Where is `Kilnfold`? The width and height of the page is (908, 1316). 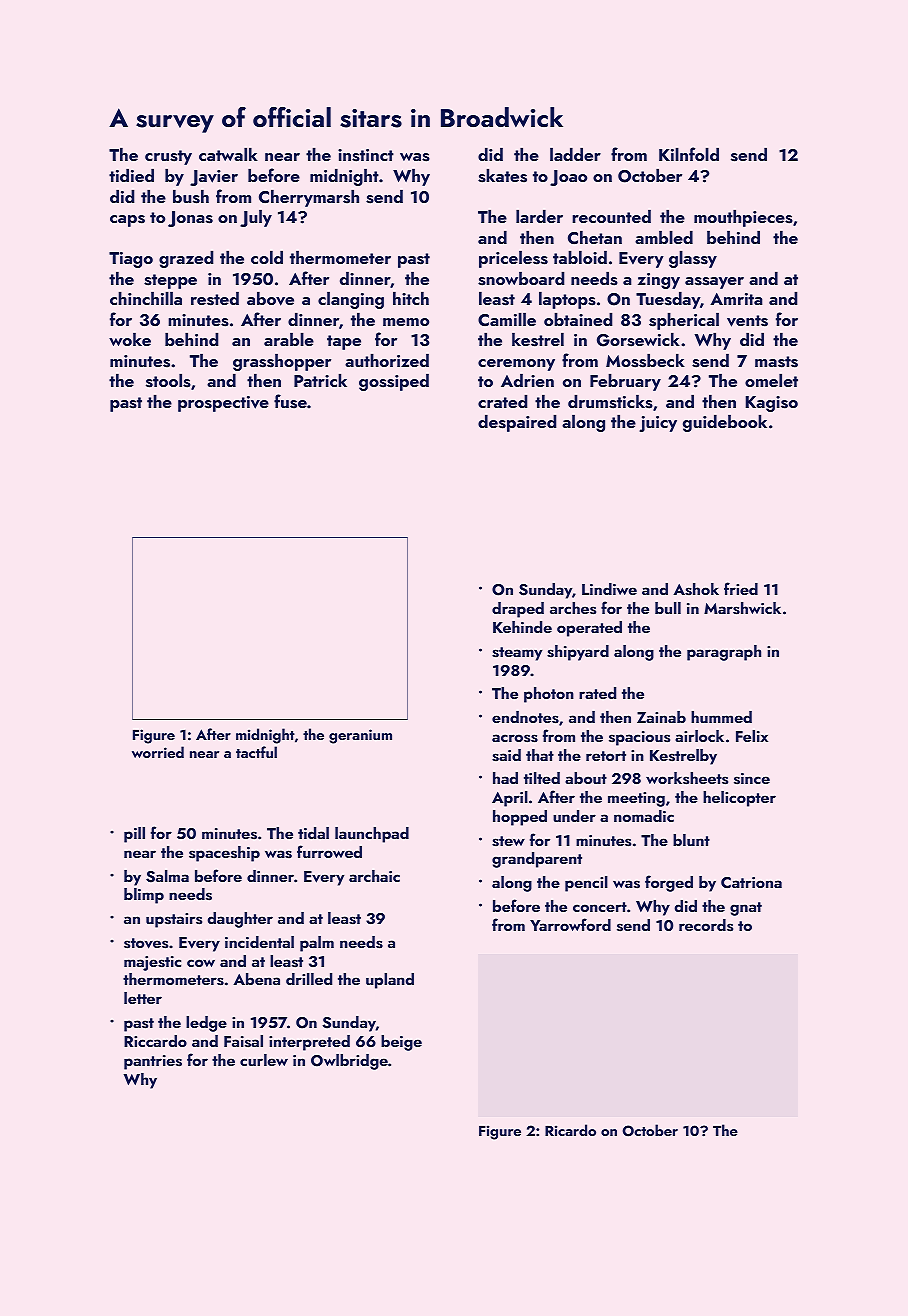
Kilnfold is located at coordinates (689, 154).
